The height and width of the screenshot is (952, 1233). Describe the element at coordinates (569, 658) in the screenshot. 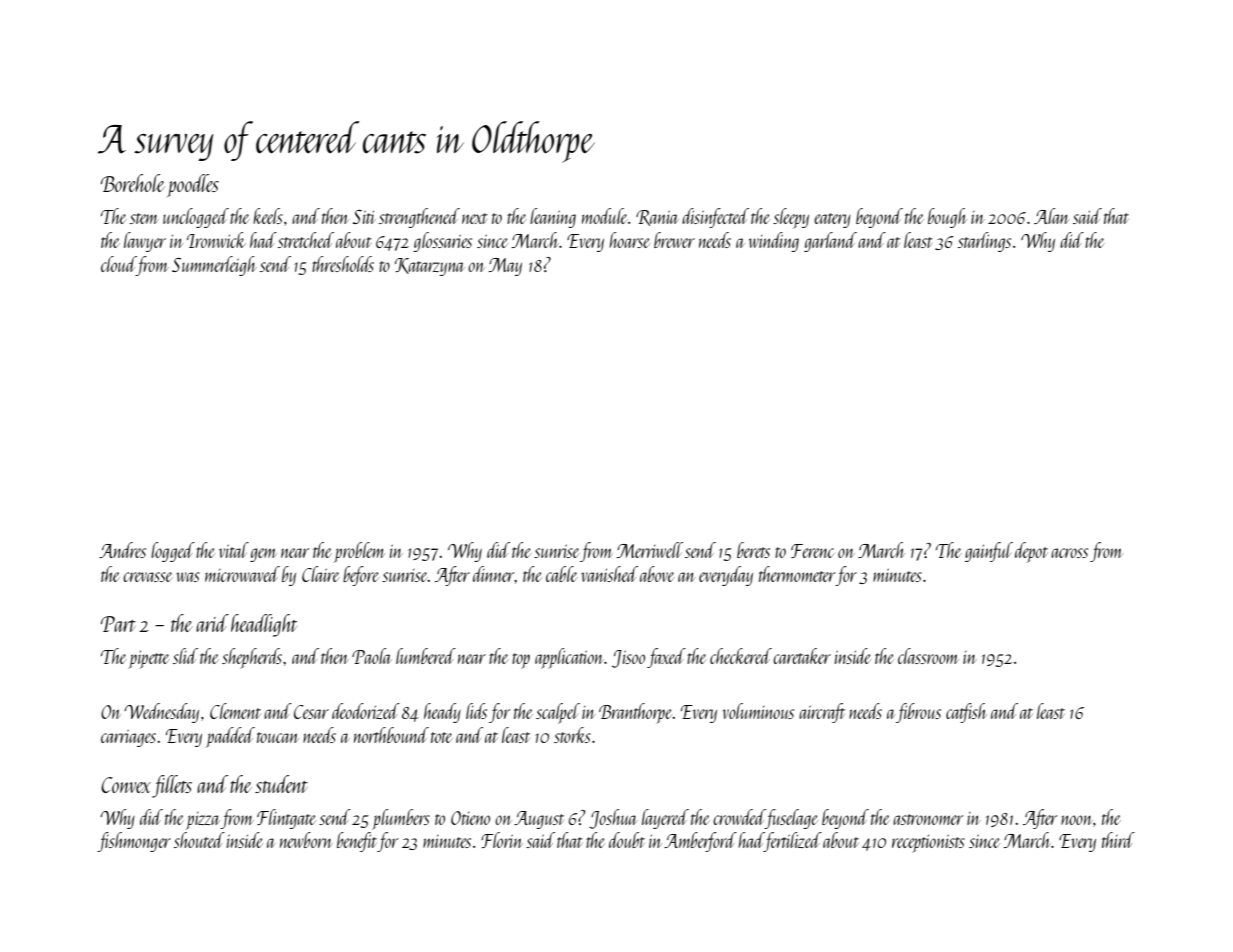

I see `application` at that location.
